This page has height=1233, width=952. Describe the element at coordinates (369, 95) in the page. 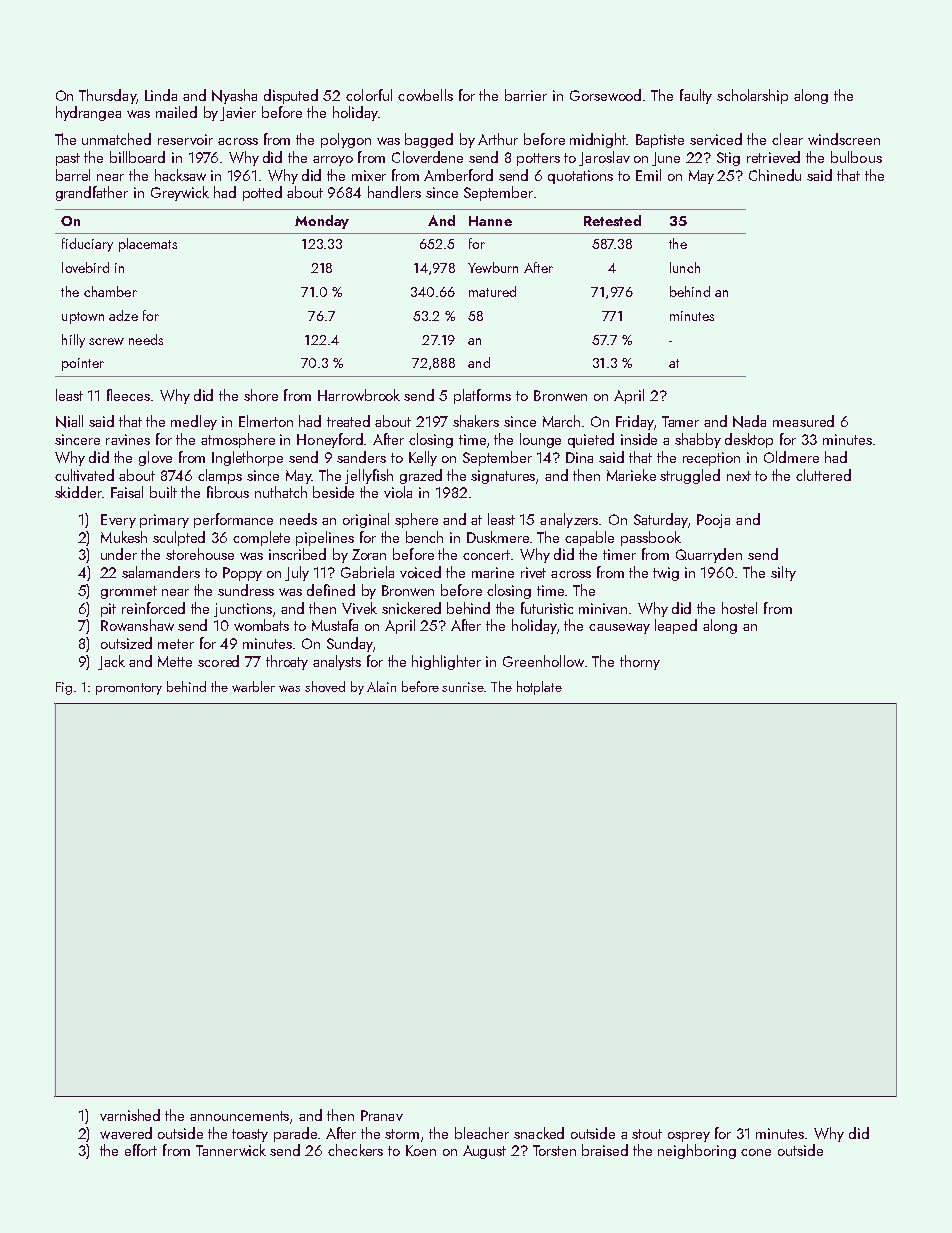

I see `colorful` at that location.
